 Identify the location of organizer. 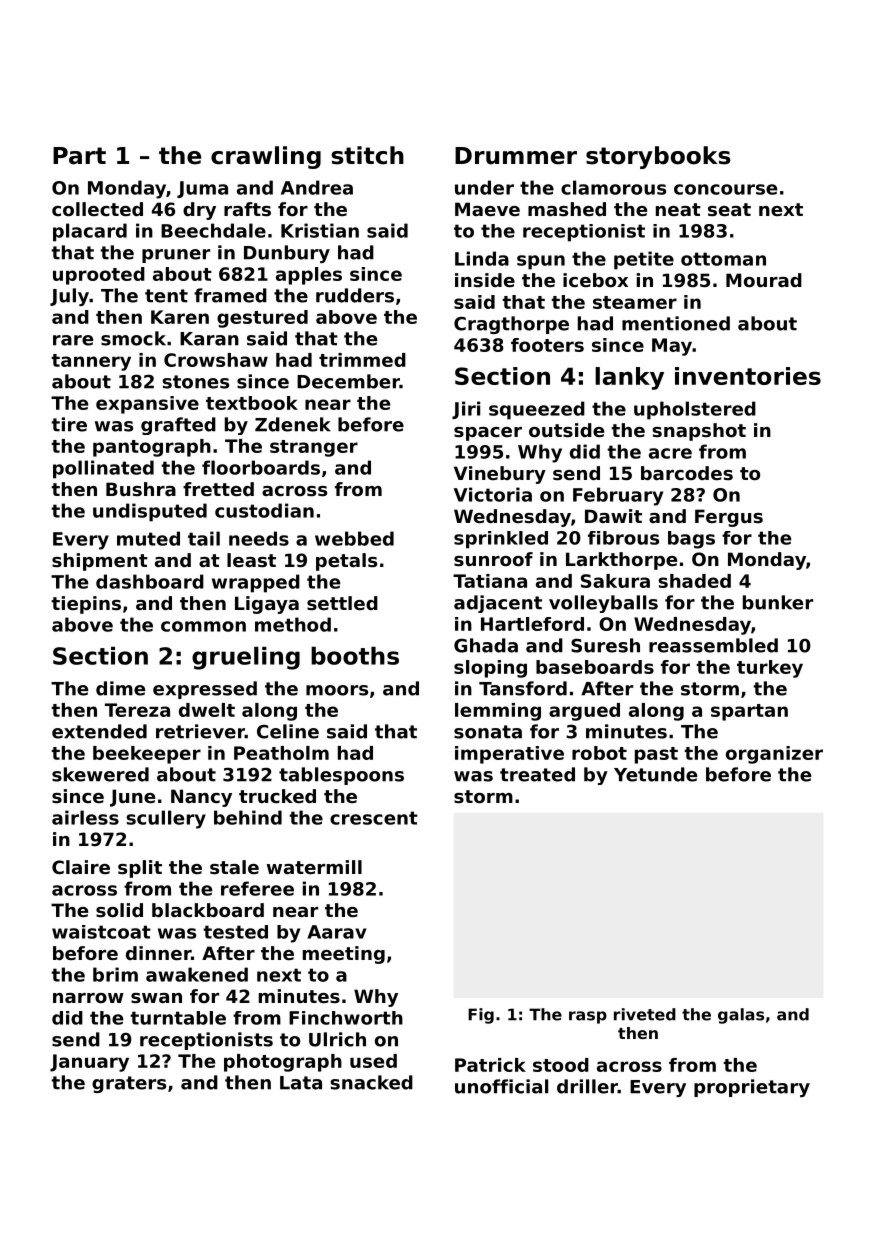
(774, 755).
